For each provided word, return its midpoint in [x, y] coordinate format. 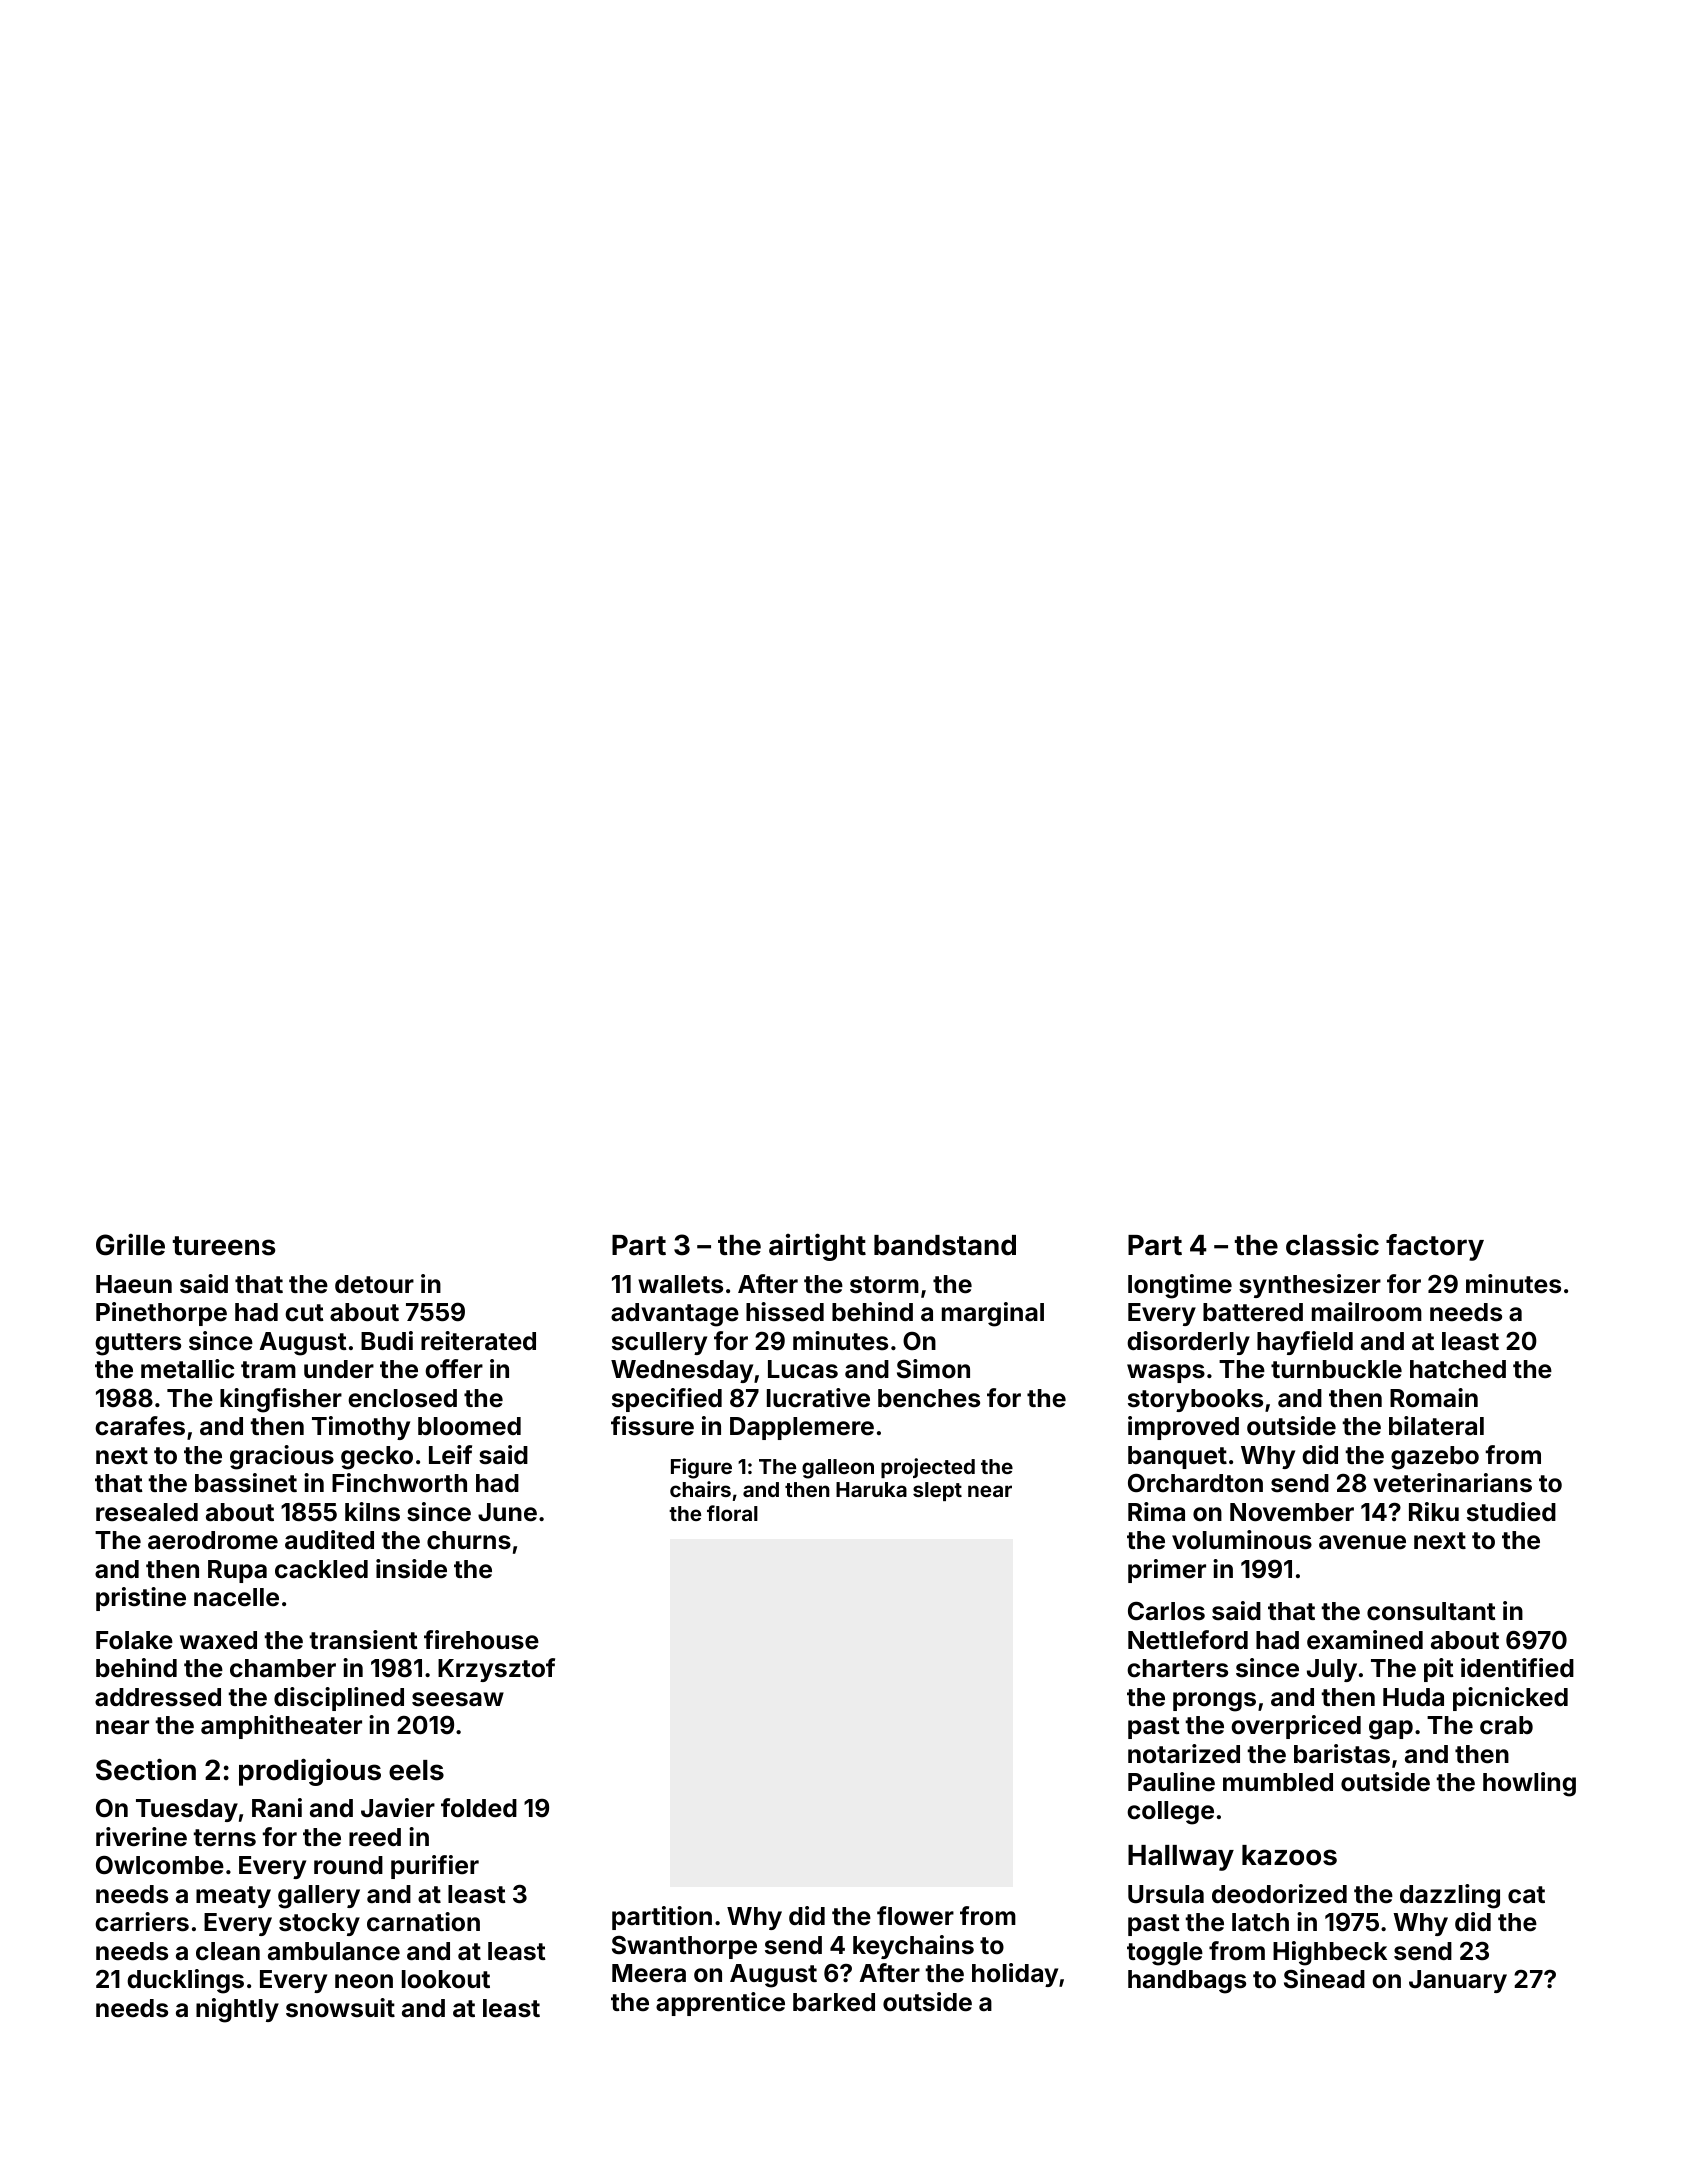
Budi [387, 1340]
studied [1511, 1512]
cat [1526, 1895]
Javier [398, 1808]
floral [732, 1513]
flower [915, 1916]
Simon [933, 1369]
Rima [1156, 1512]
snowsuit [340, 2008]
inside [411, 1569]
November [1292, 1512]
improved [1183, 1428]
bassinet [246, 1483]
